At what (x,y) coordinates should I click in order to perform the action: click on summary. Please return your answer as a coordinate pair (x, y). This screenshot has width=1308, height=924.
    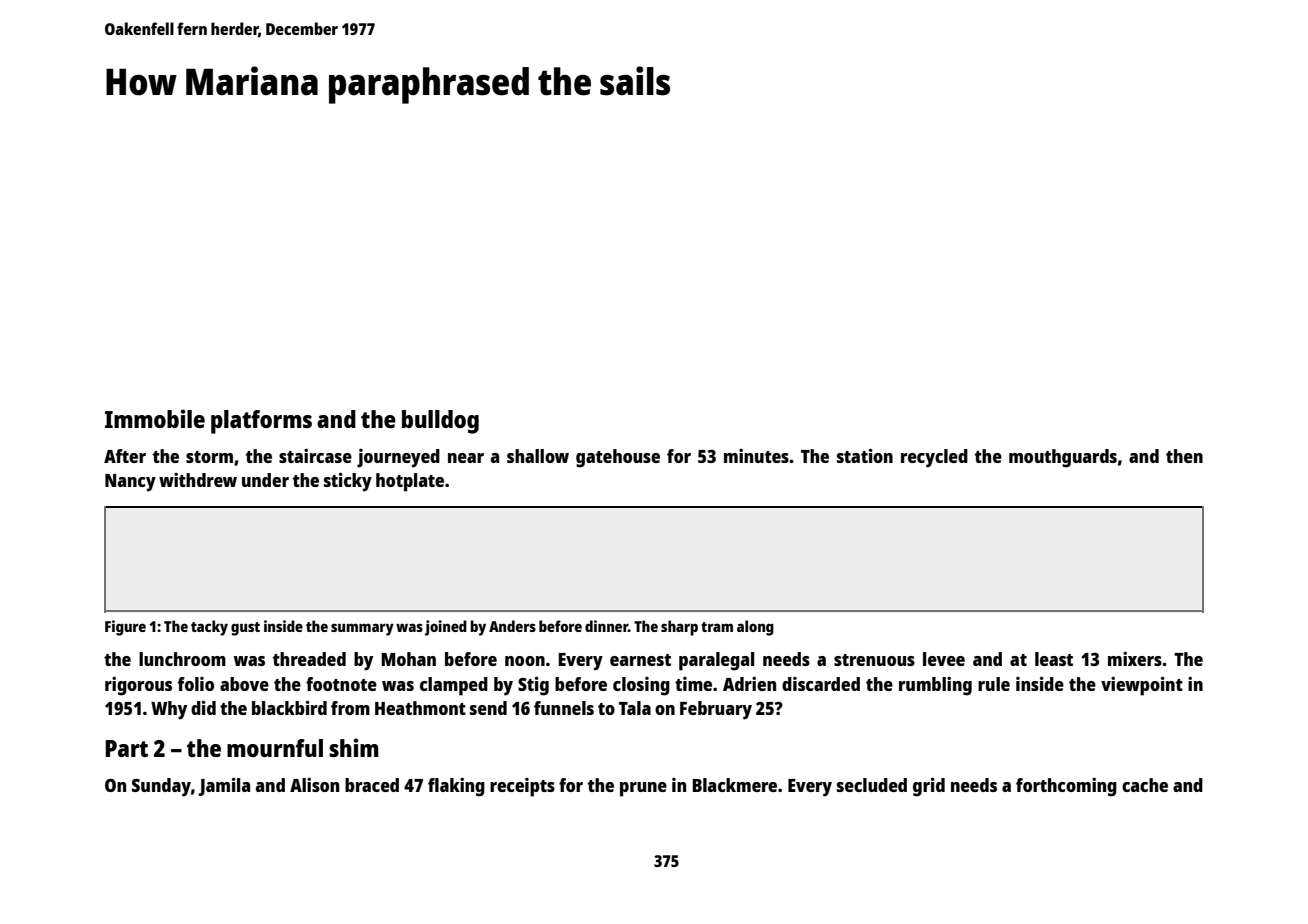
    Looking at the image, I should click on (362, 629).
